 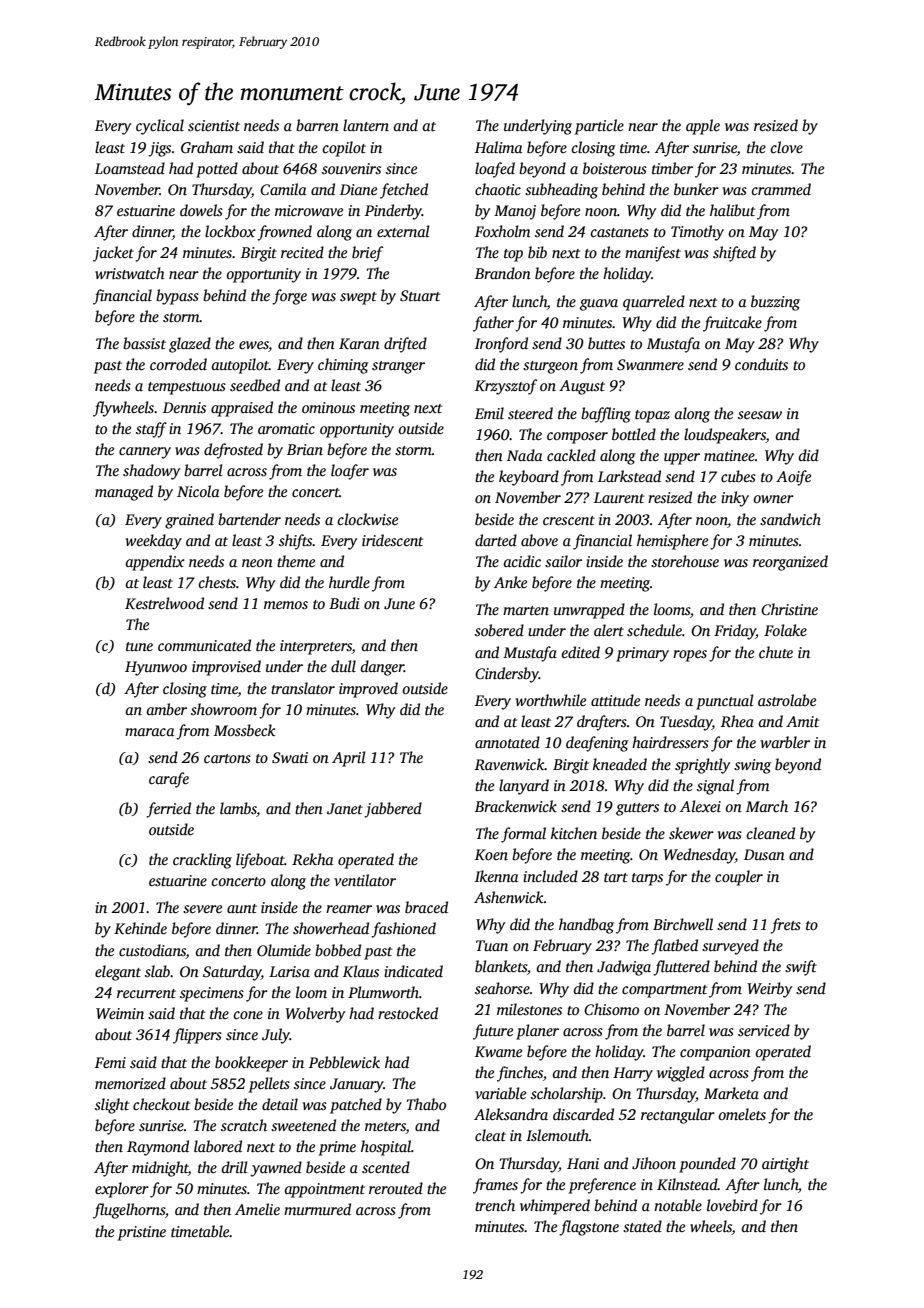 I want to click on serviced, so click(x=764, y=1030).
